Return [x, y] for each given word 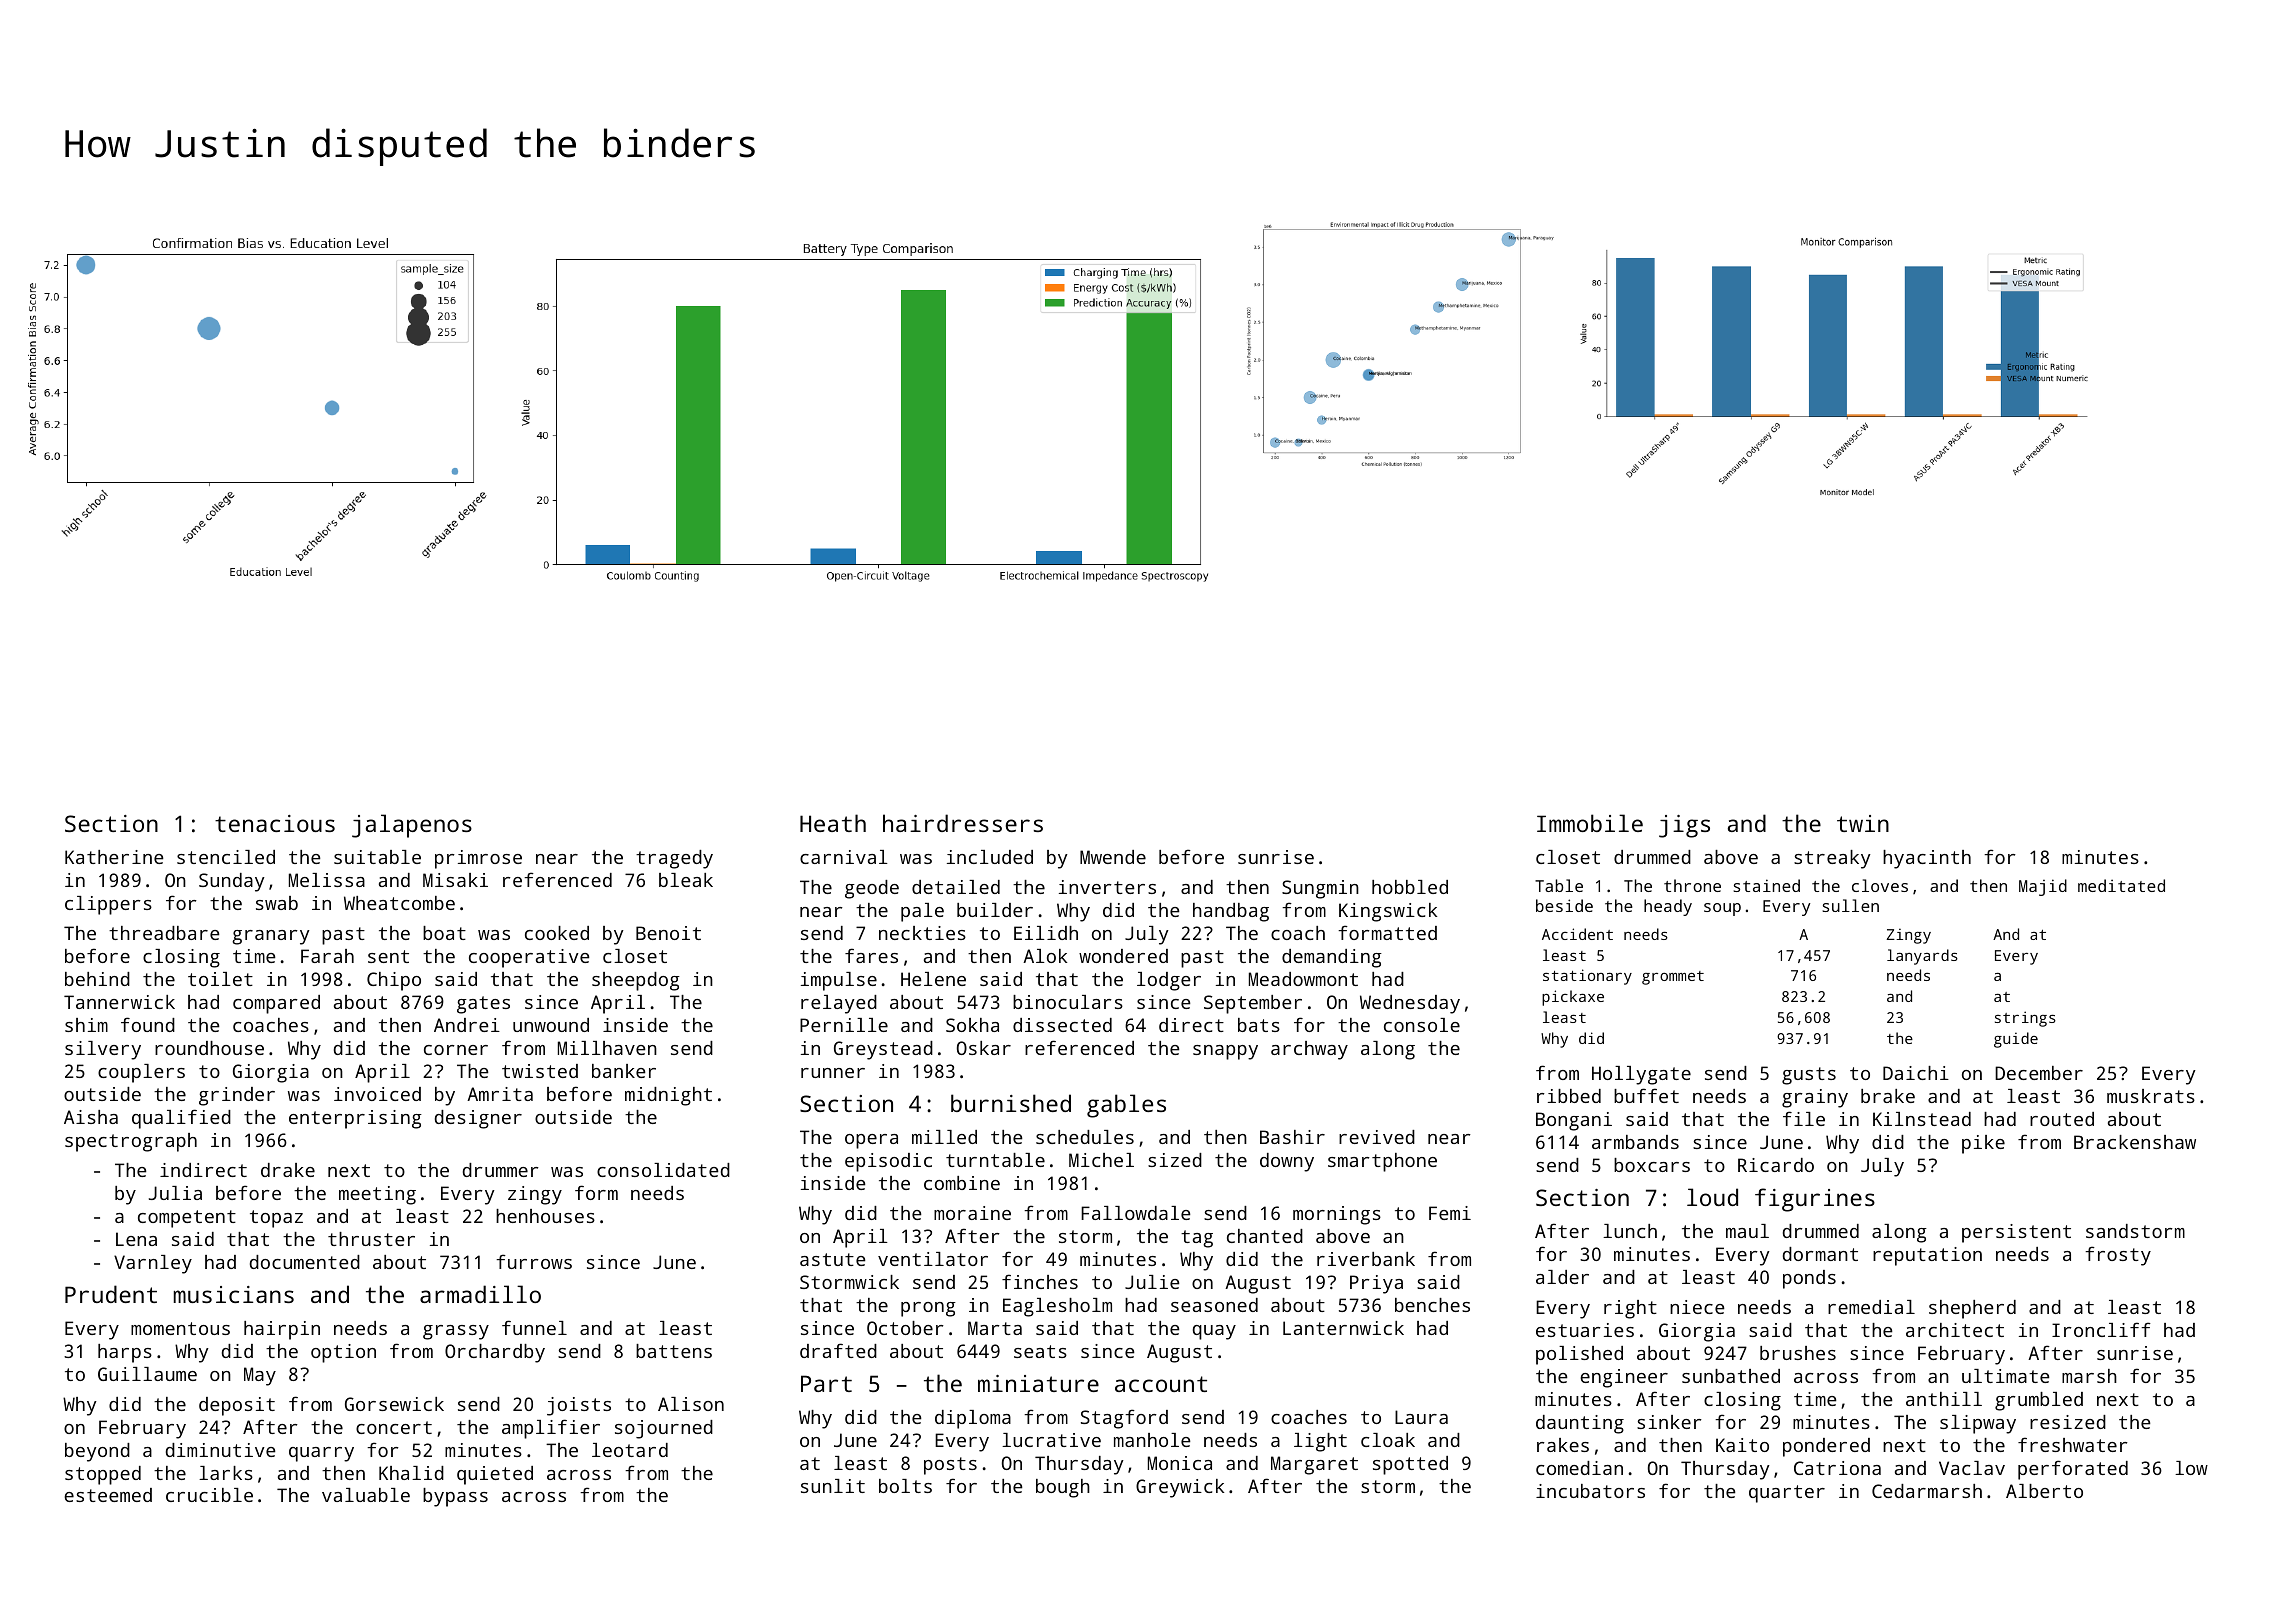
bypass [455, 1497]
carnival [844, 857]
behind [97, 979]
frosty [2118, 1256]
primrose [478, 859]
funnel [534, 1327]
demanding [1332, 958]
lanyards [1922, 957]
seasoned [1214, 1305]
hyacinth [1927, 859]
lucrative [1051, 1440]
